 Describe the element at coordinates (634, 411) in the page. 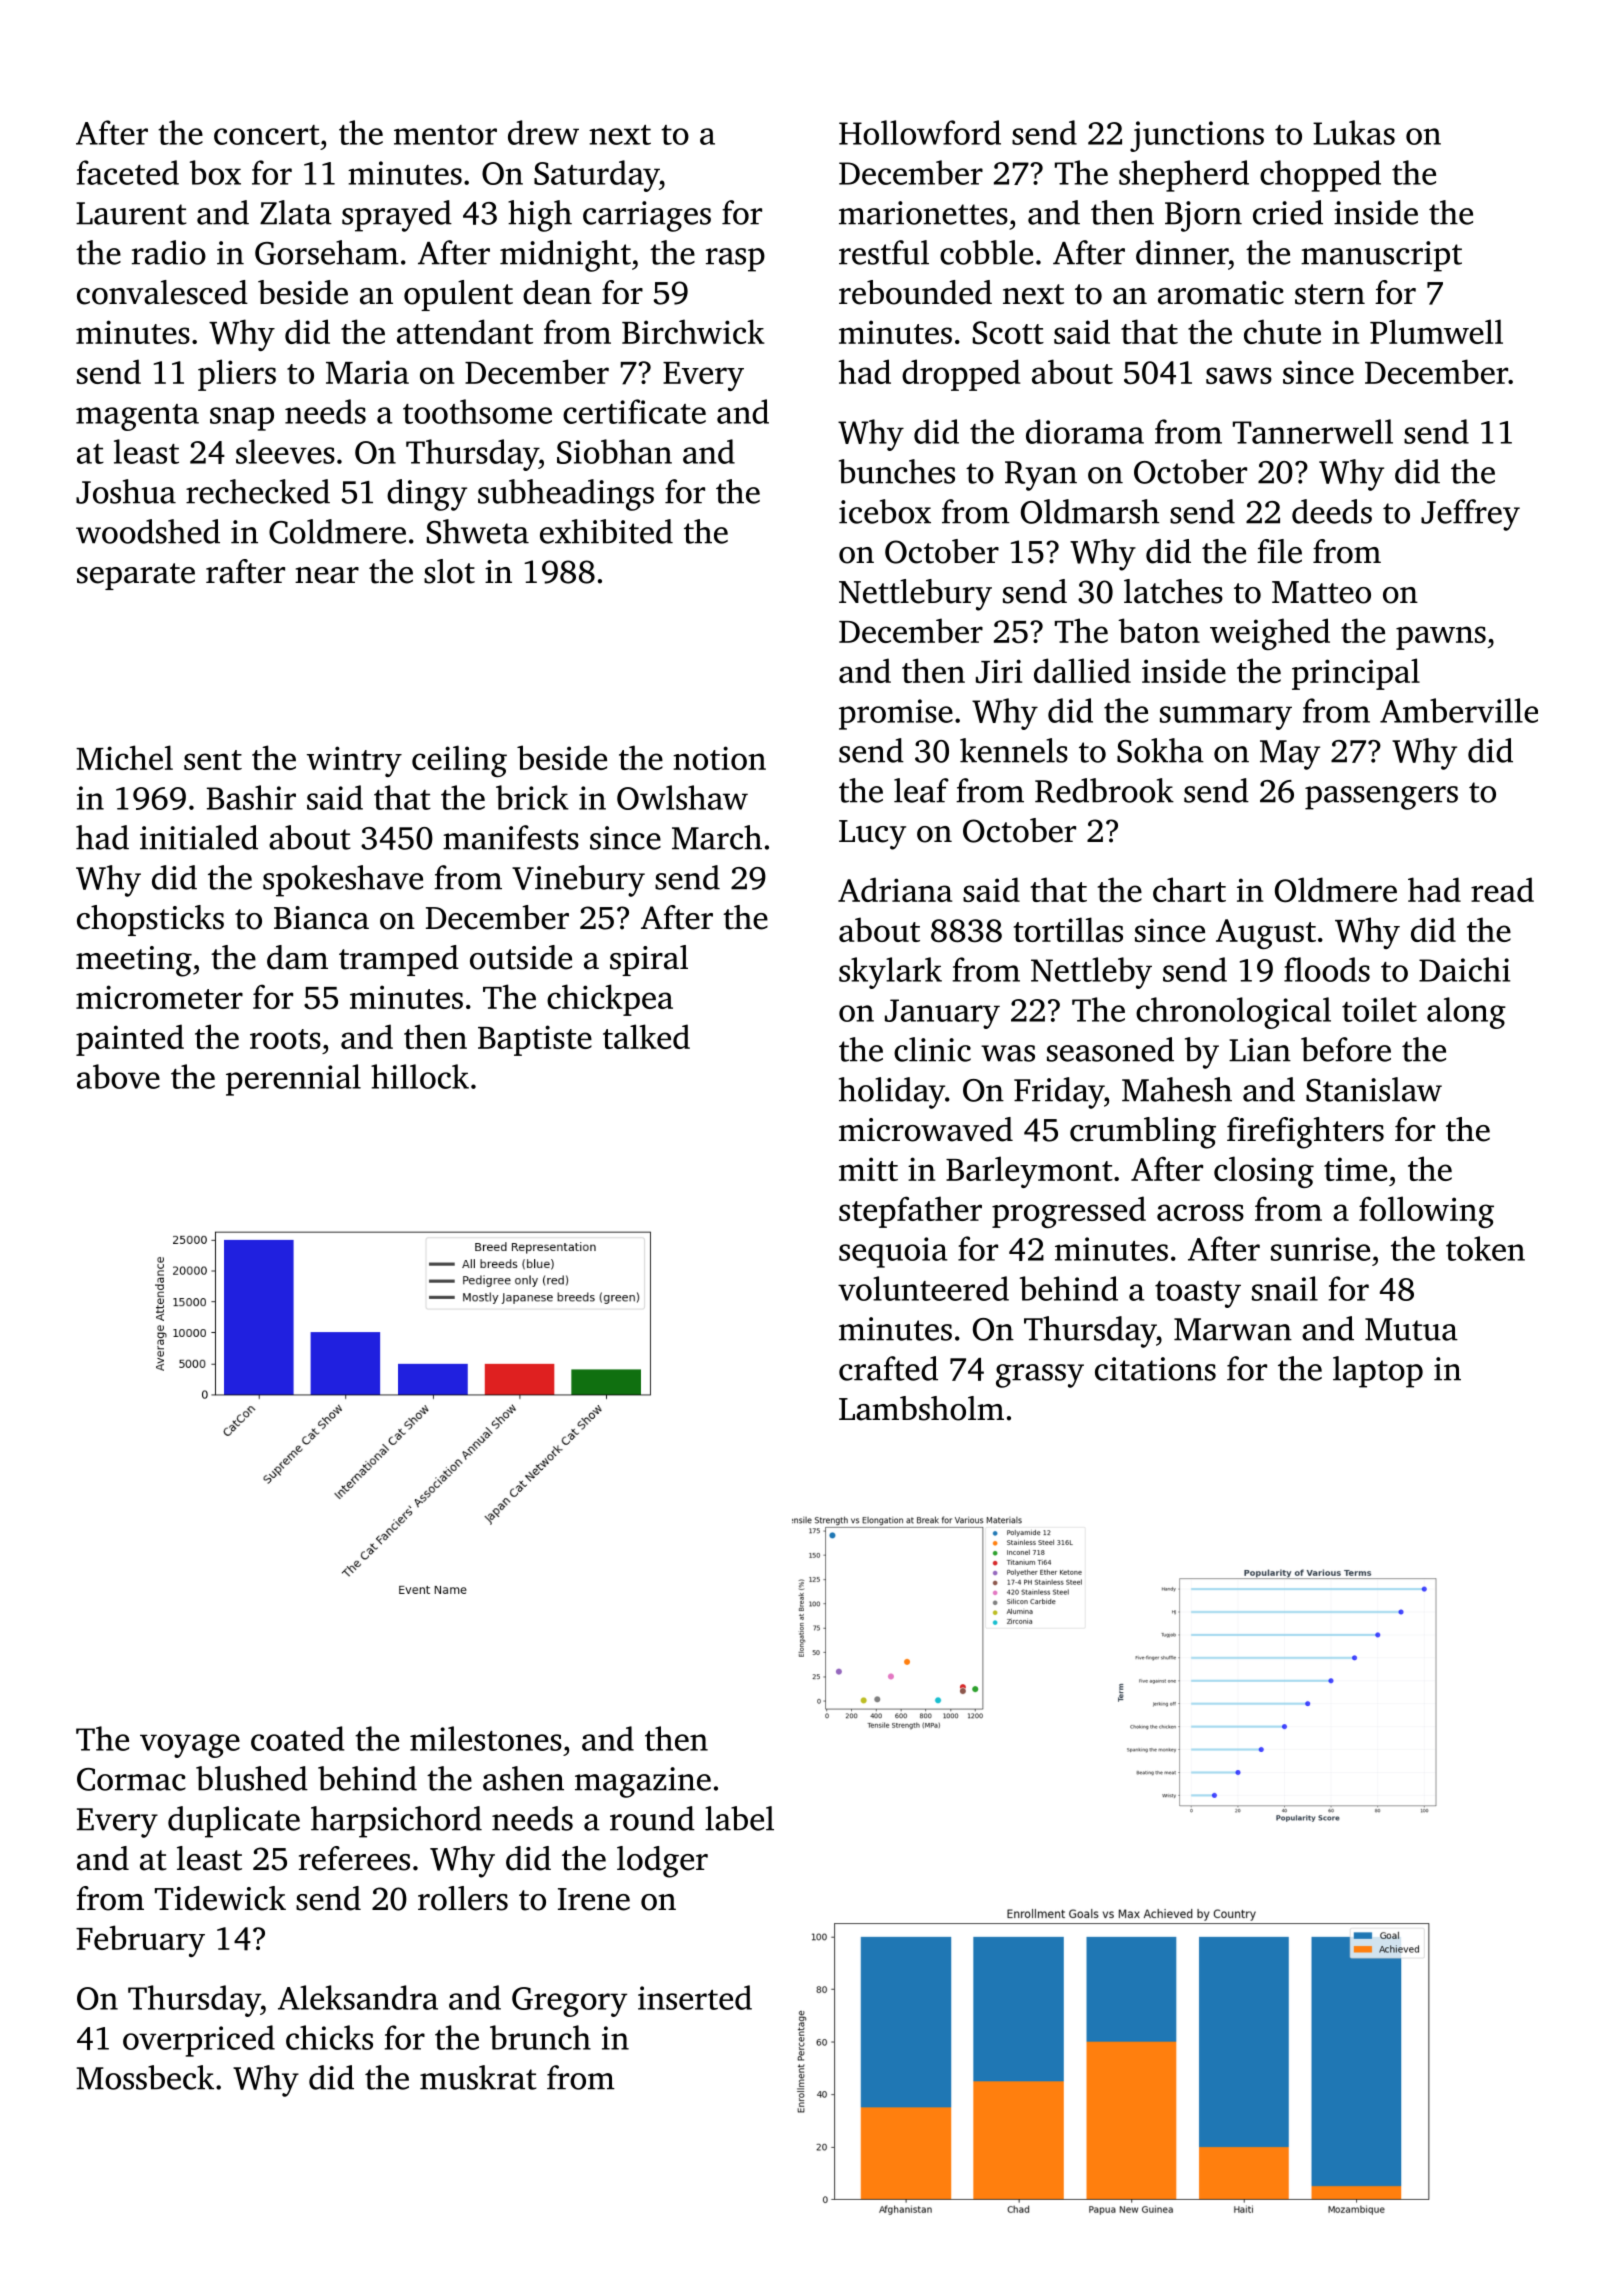

I see `certificate` at that location.
